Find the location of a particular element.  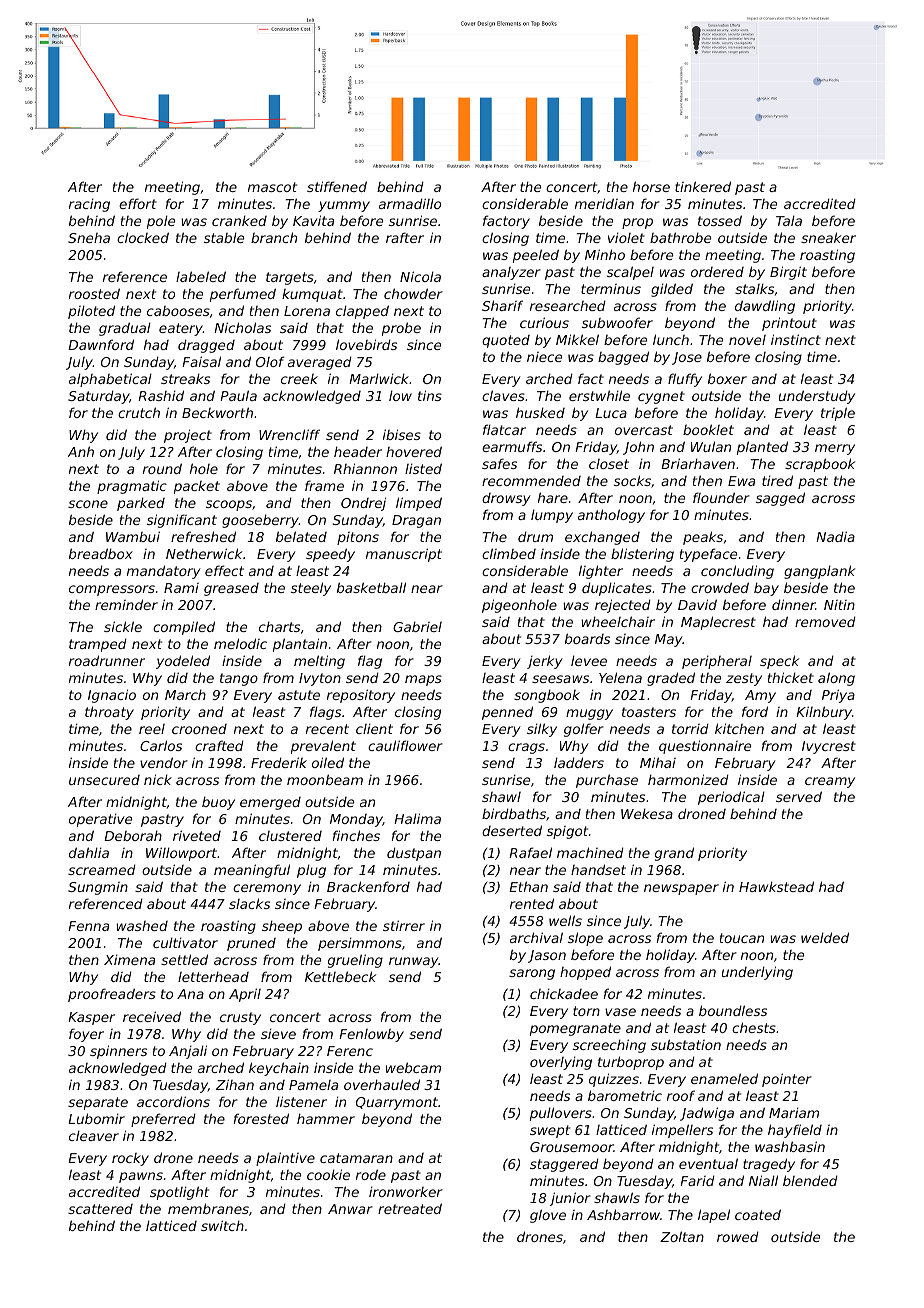

maps is located at coordinates (423, 680).
